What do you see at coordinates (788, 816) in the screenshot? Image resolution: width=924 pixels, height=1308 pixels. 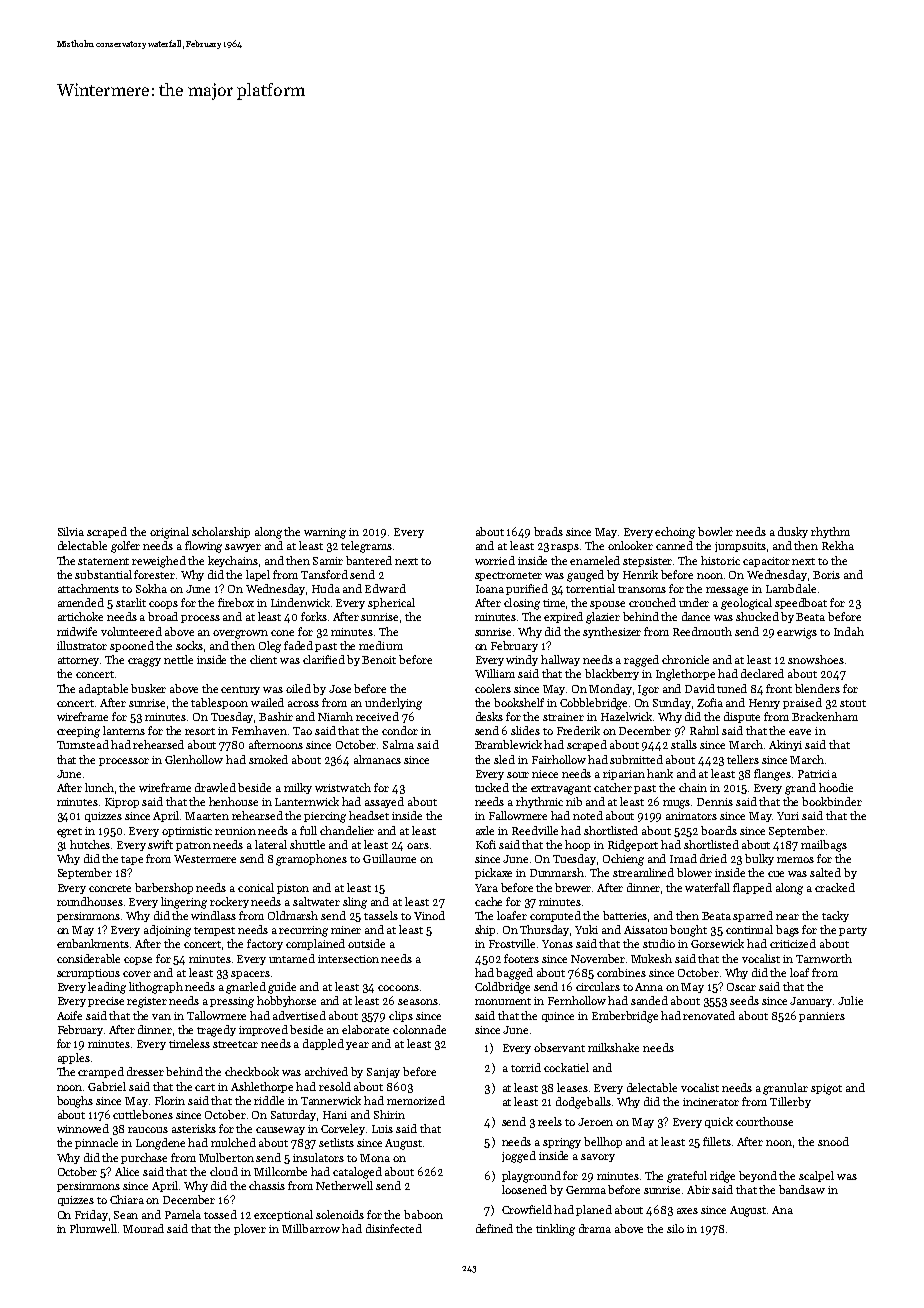 I see `Yuri` at bounding box center [788, 816].
